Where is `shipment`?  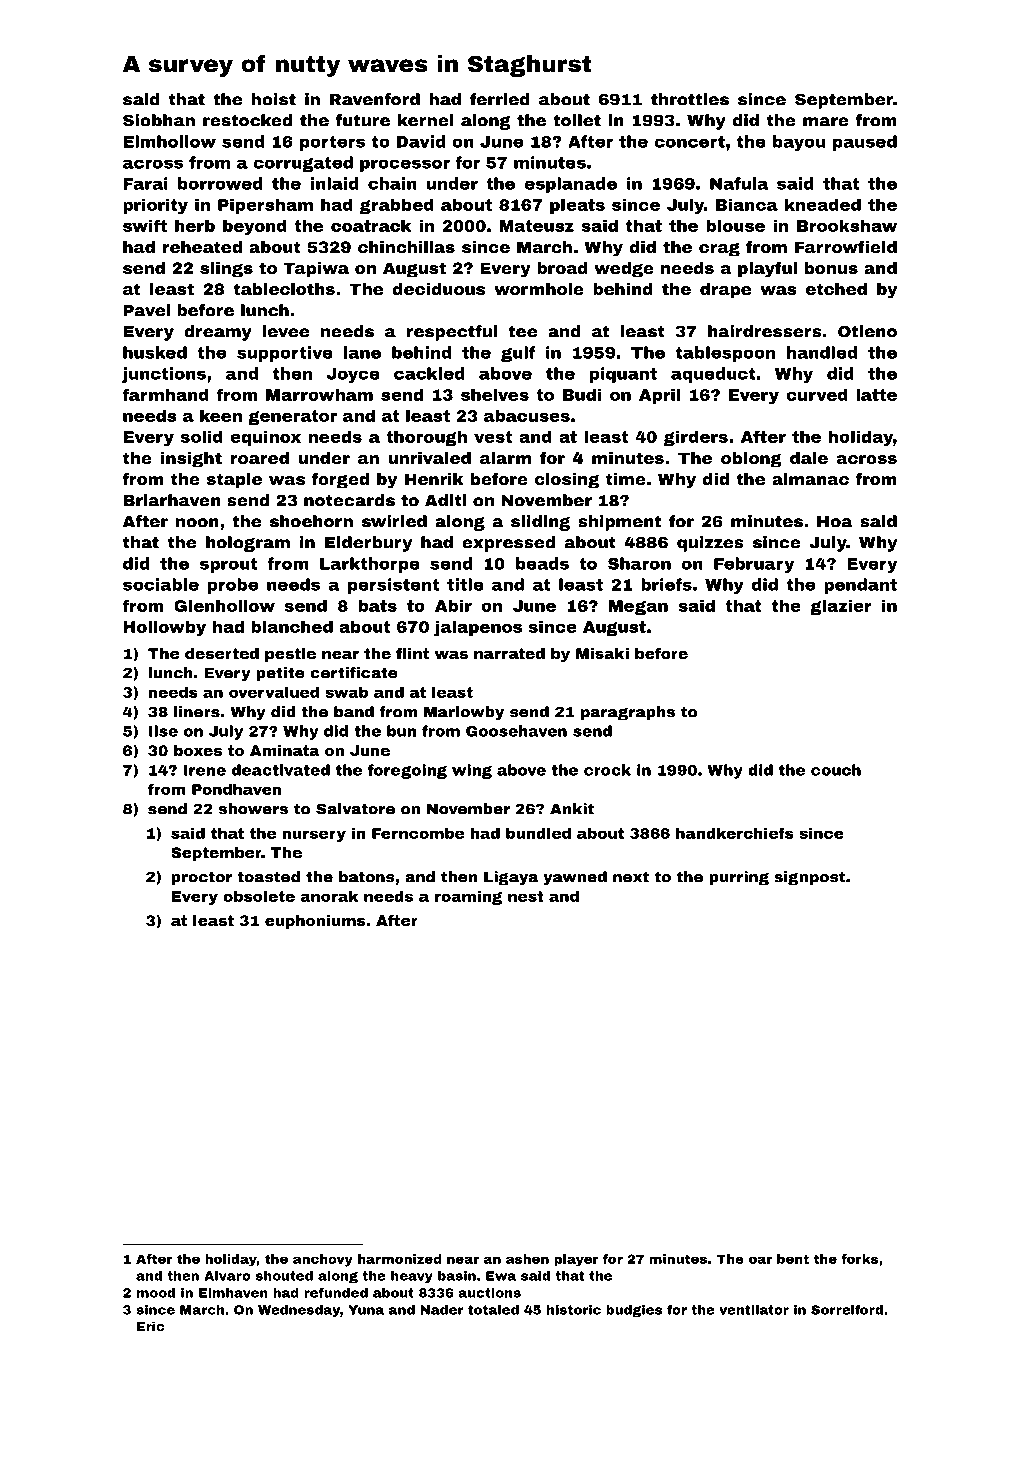 shipment is located at coordinates (619, 523).
